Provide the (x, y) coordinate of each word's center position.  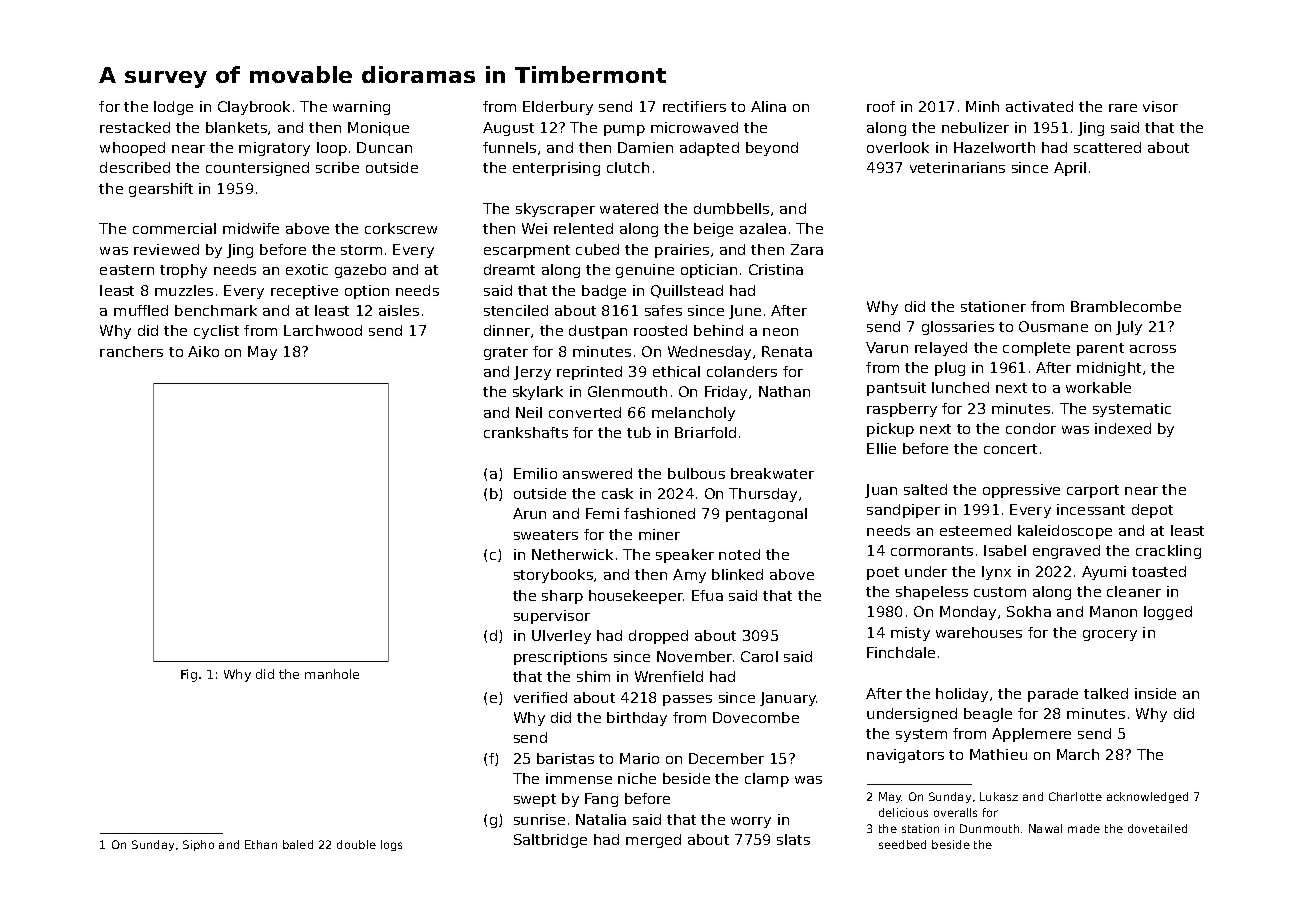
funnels (509, 147)
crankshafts (526, 432)
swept (535, 800)
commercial (174, 228)
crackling (1168, 552)
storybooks (553, 576)
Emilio (535, 473)
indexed (1123, 428)
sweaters (546, 535)
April (1070, 169)
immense (579, 778)
